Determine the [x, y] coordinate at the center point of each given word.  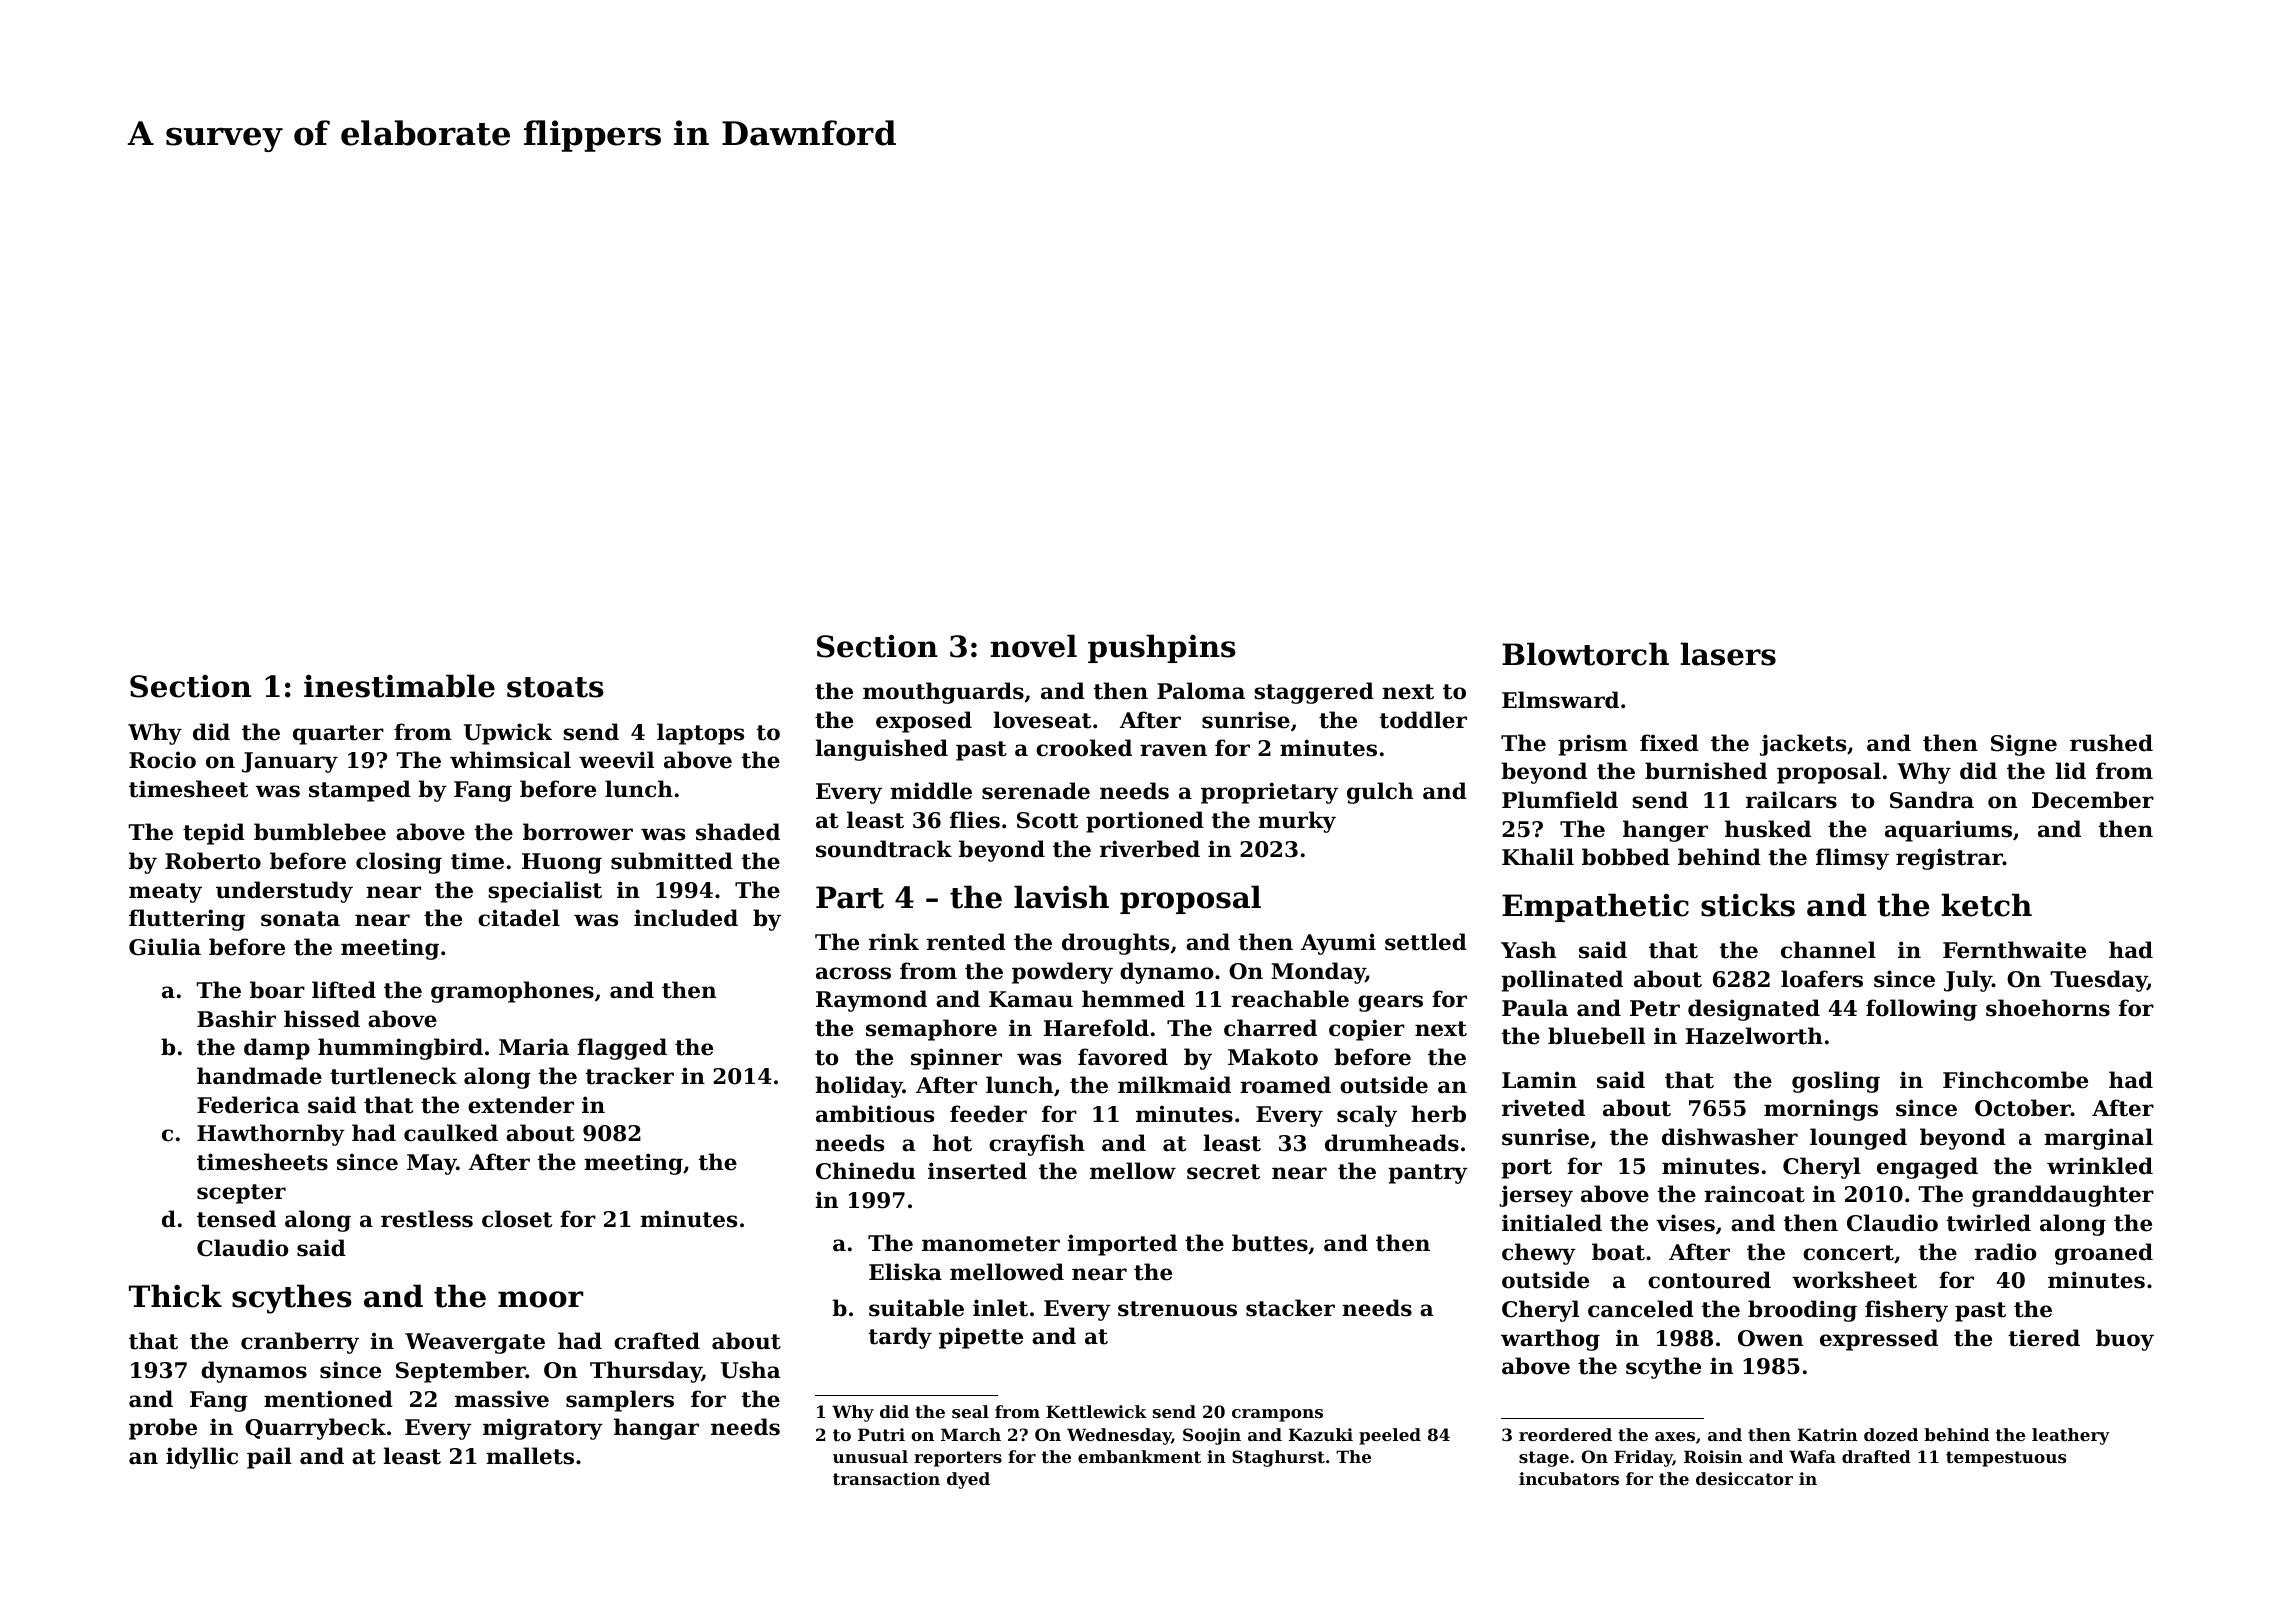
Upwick [508, 734]
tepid [214, 834]
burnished [1706, 771]
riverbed [1150, 849]
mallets [530, 1456]
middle [931, 791]
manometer [991, 1244]
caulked [451, 1133]
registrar [1949, 859]
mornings [1821, 1110]
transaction [886, 1478]
